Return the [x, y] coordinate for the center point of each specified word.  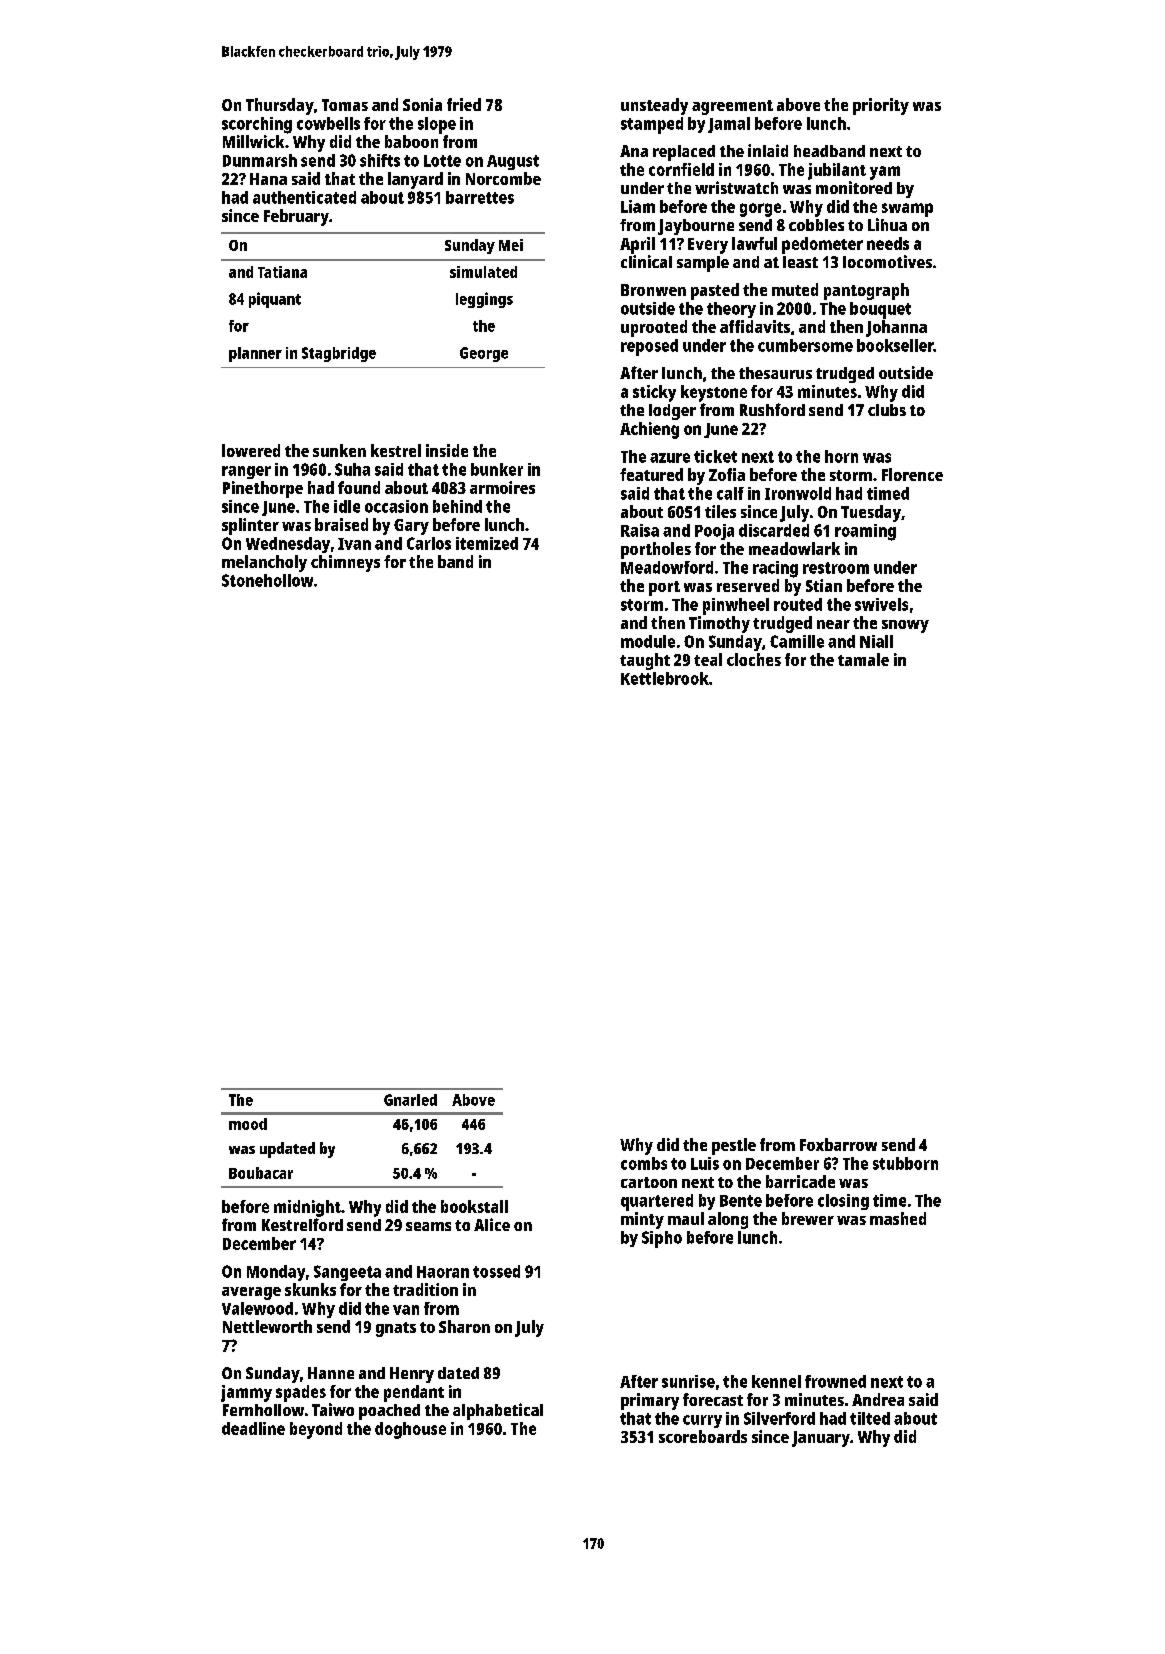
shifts [380, 160]
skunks [310, 1289]
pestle [734, 1146]
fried [464, 104]
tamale [863, 659]
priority [881, 106]
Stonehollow [267, 580]
